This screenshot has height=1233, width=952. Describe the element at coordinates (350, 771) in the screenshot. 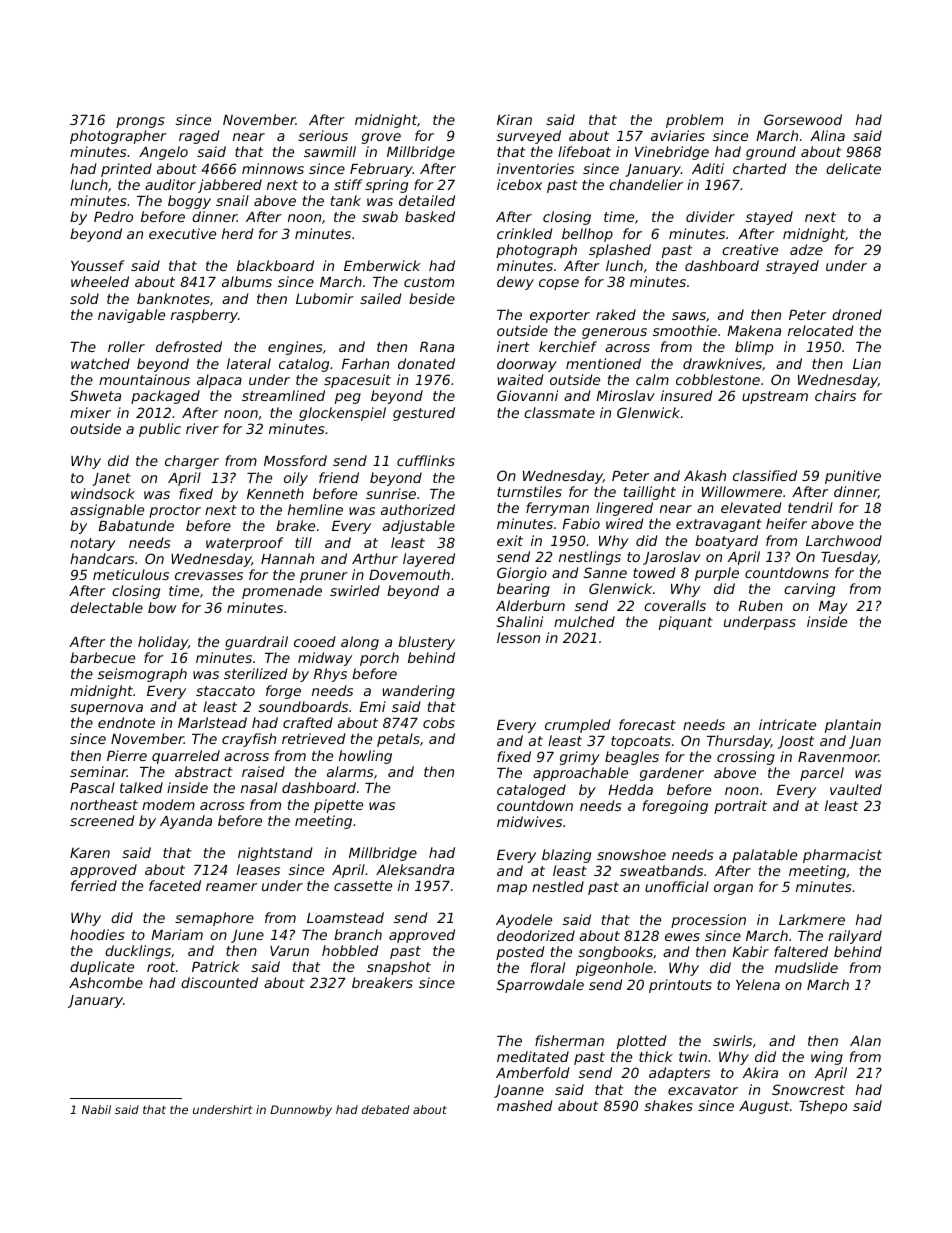

I see `alarms` at that location.
